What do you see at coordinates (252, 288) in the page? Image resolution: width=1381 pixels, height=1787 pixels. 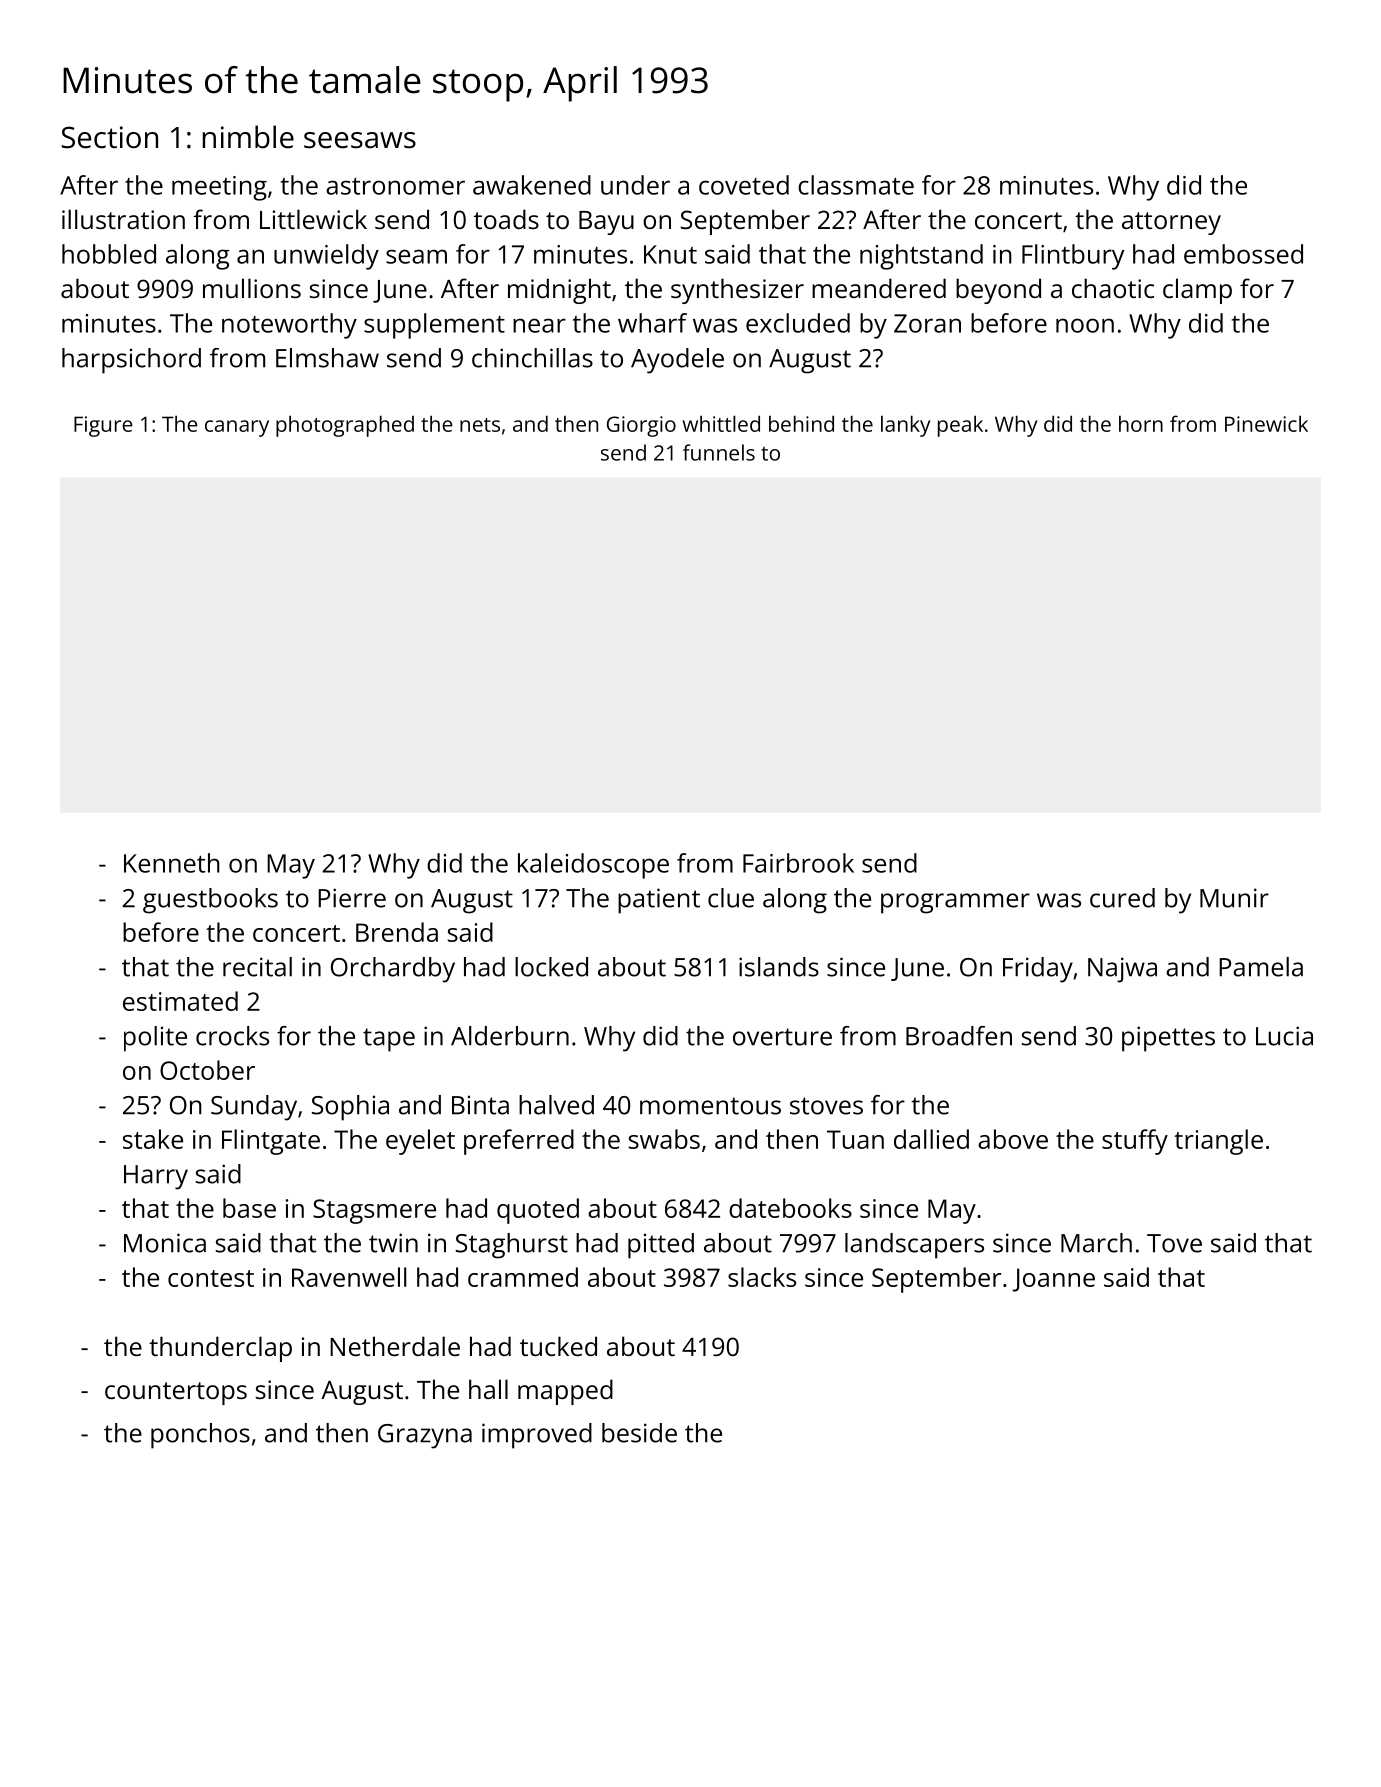 I see `mullions` at bounding box center [252, 288].
